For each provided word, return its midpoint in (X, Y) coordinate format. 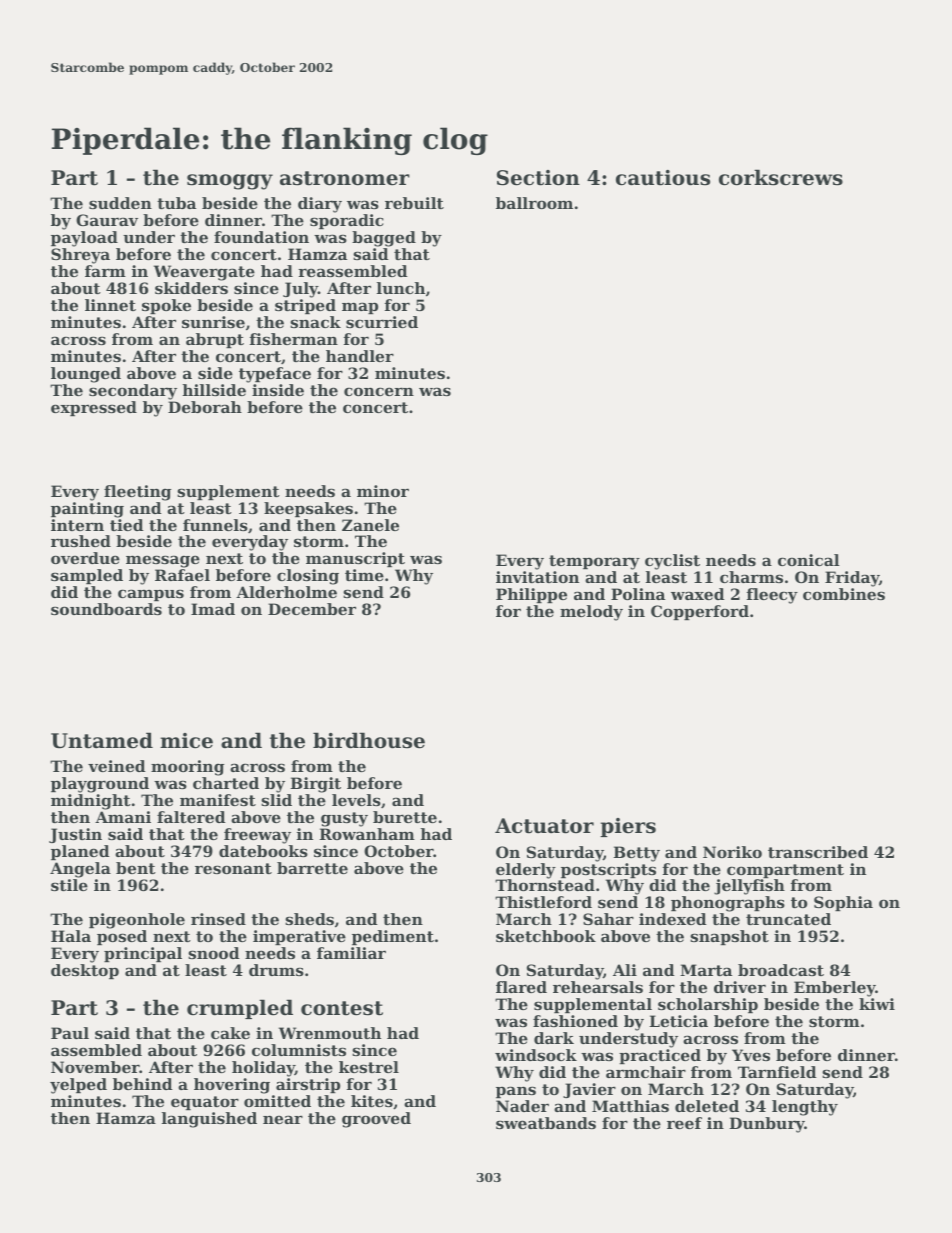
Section (538, 178)
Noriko (732, 852)
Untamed (102, 740)
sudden (120, 203)
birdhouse (369, 740)
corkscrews (781, 177)
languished (209, 1120)
